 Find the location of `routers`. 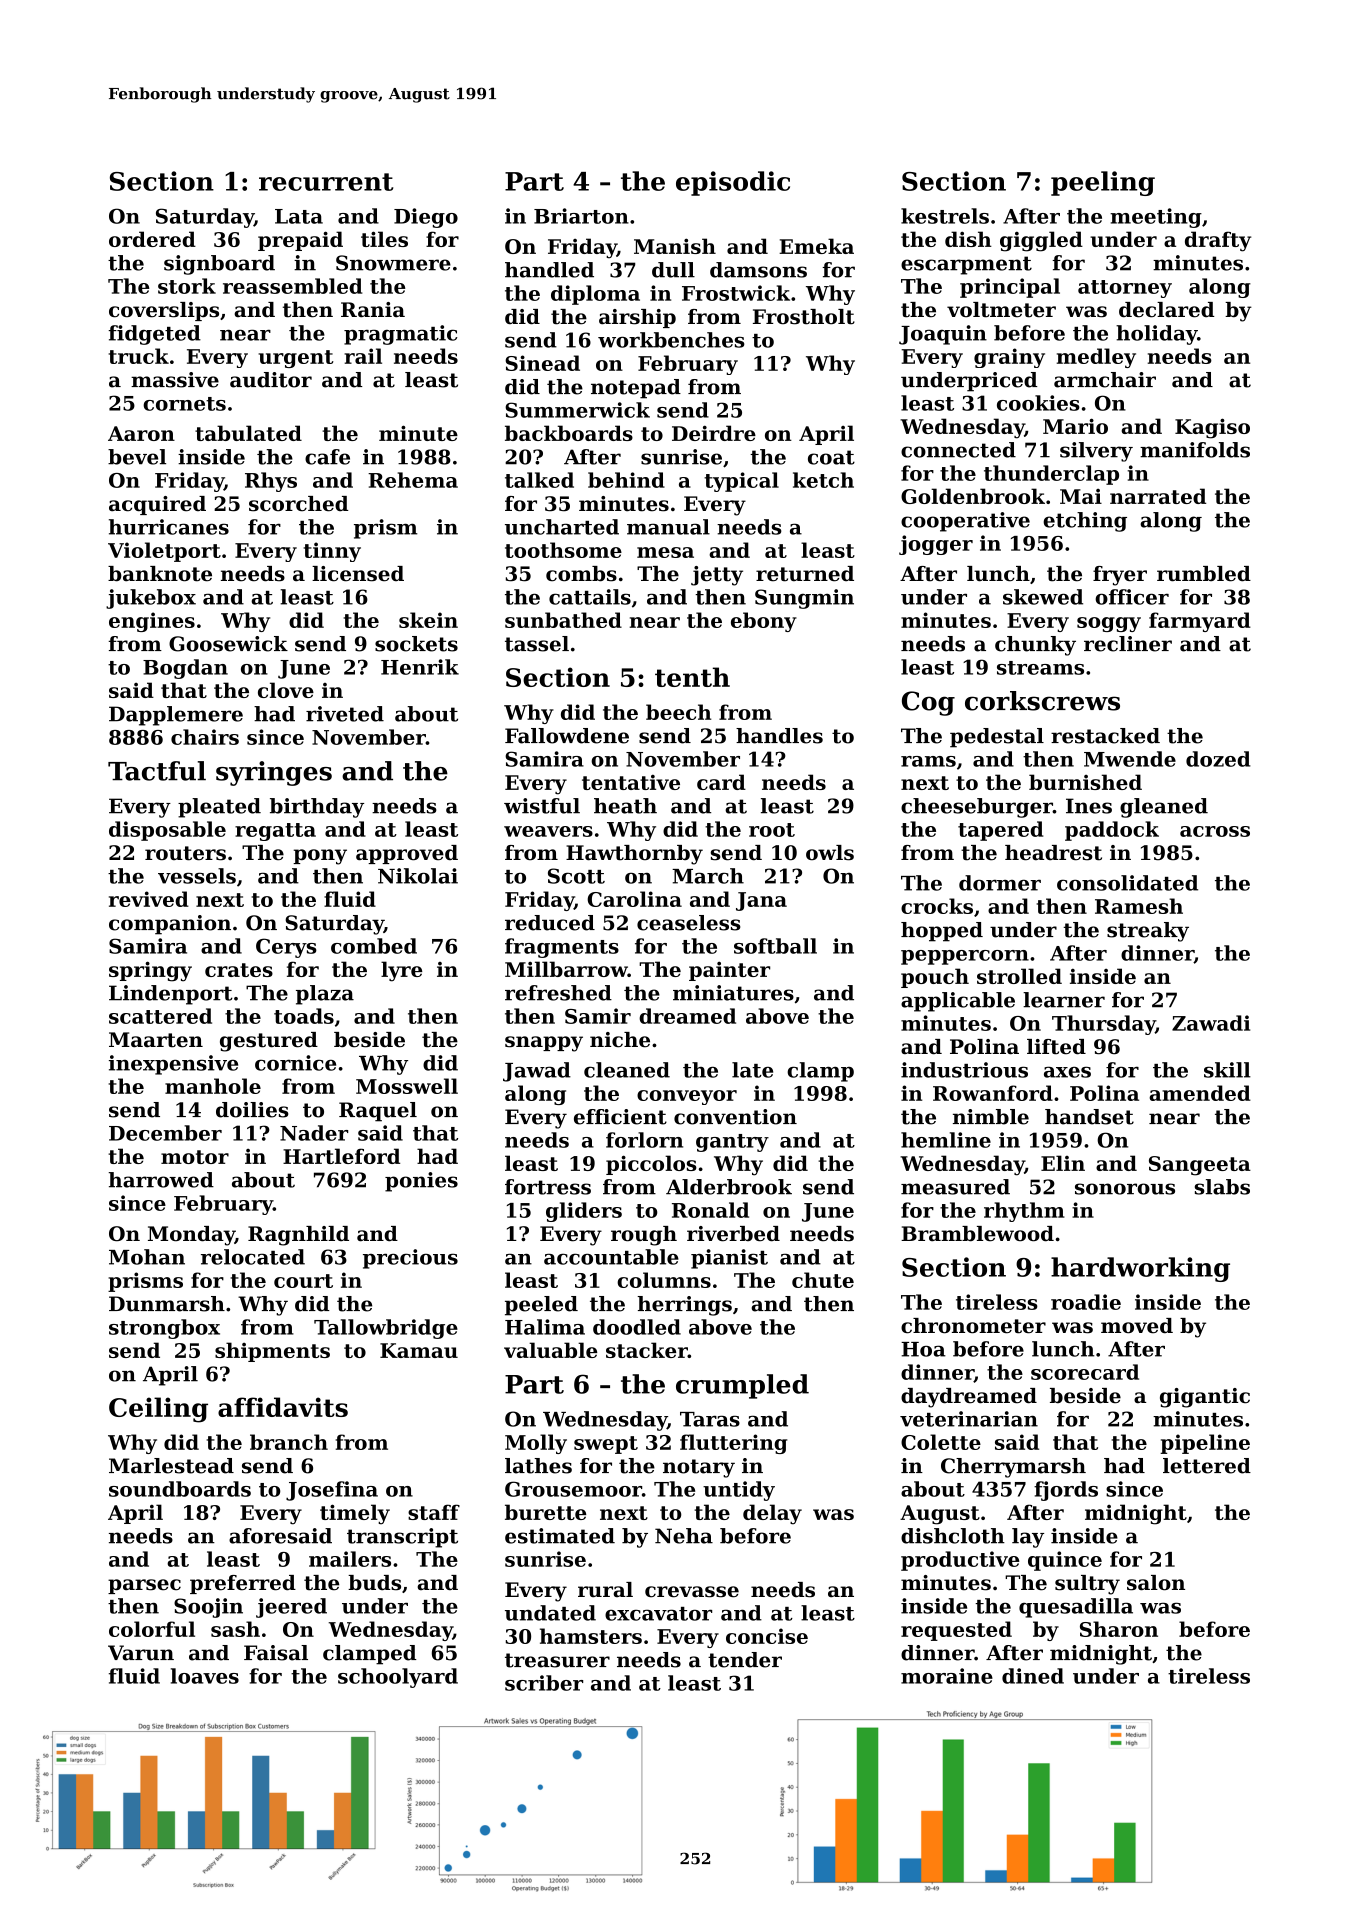

routers is located at coordinates (185, 853).
